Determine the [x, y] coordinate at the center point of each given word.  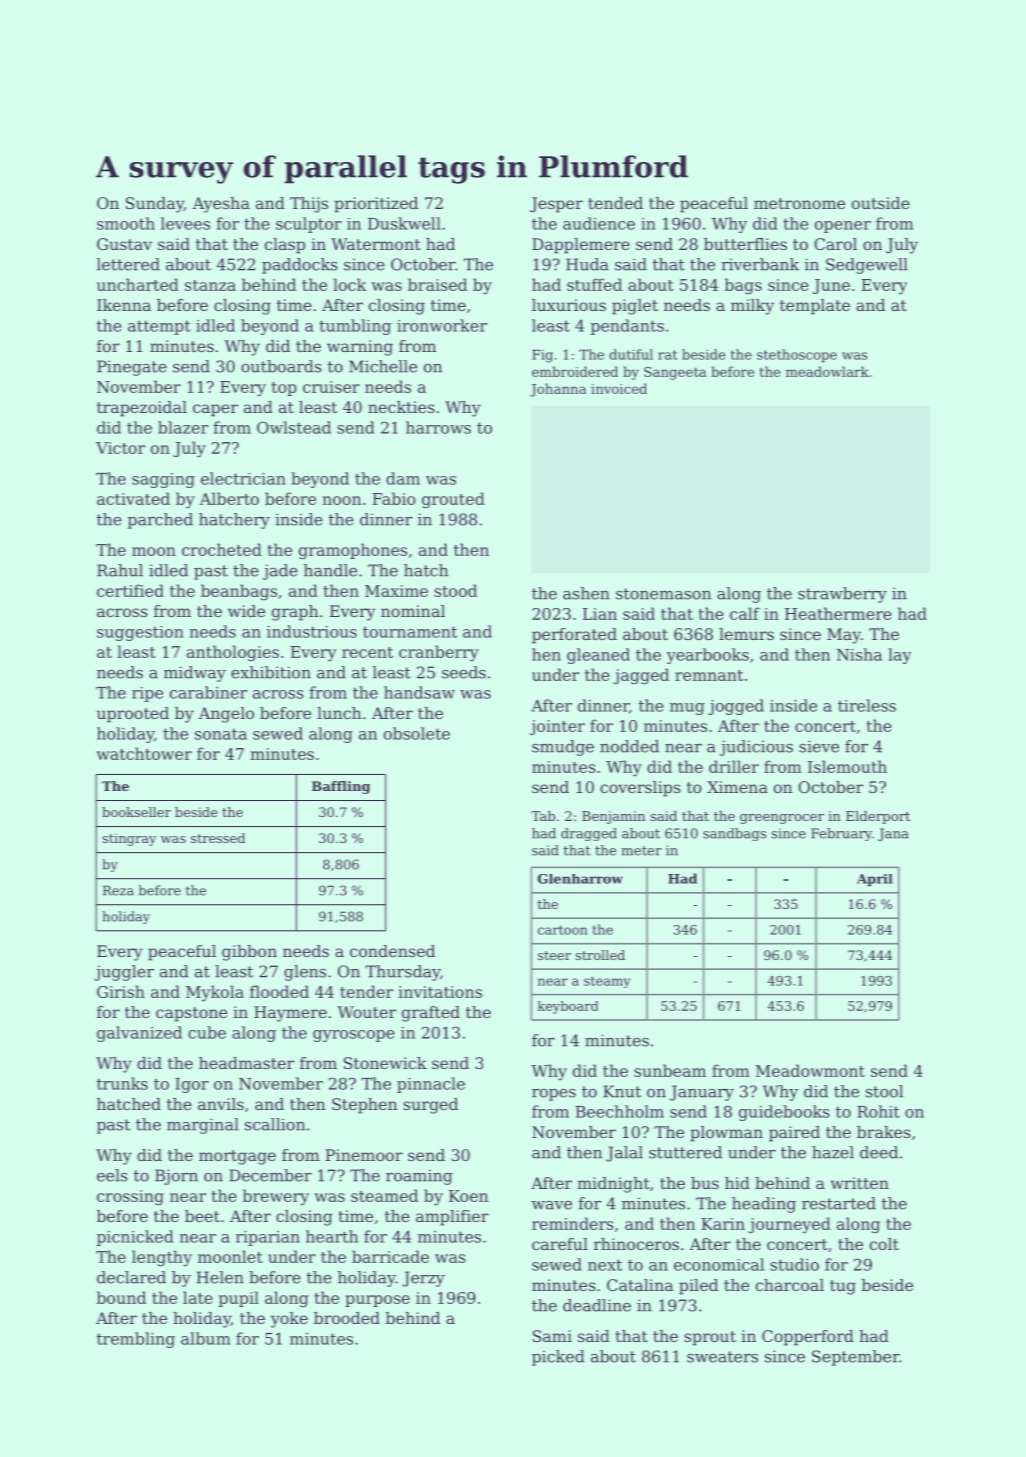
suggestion [140, 633]
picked [558, 1358]
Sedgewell [867, 266]
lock [349, 284]
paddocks [300, 266]
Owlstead [294, 427]
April [875, 880]
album [205, 1338]
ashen [586, 593]
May [844, 636]
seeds [464, 672]
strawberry [842, 595]
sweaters [722, 1357]
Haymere [290, 1014]
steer [554, 955]
